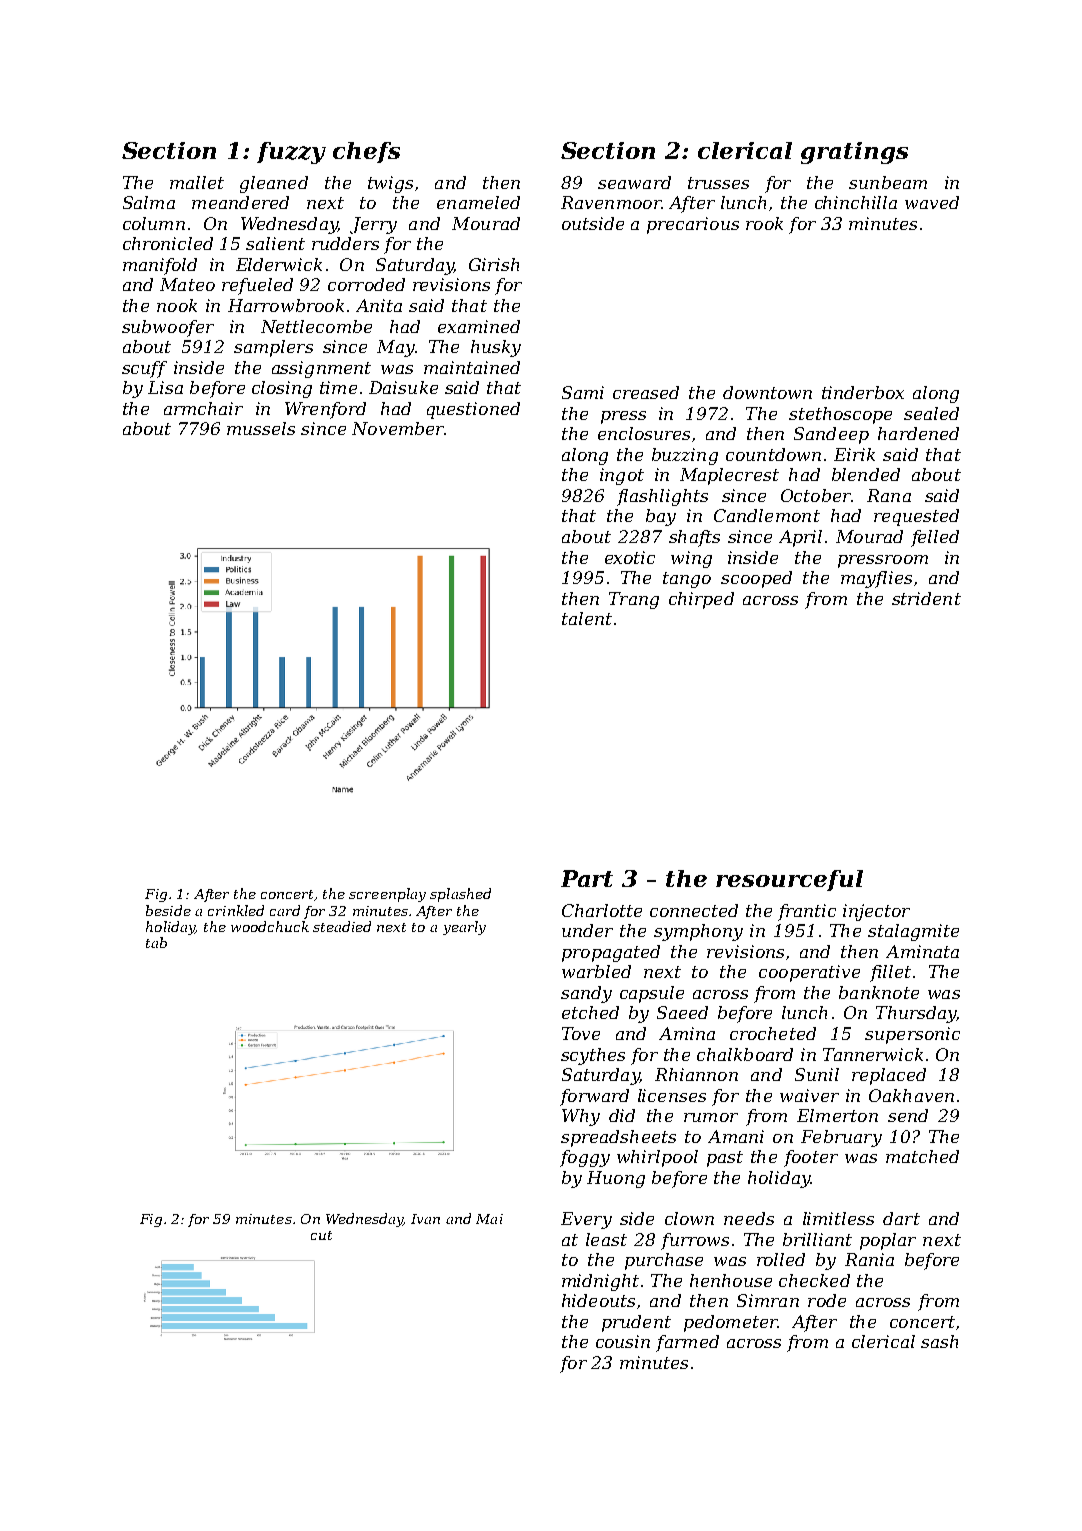 The width and height of the screenshot is (1082, 1531). Describe the element at coordinates (789, 880) in the screenshot. I see `resourceful` at that location.
